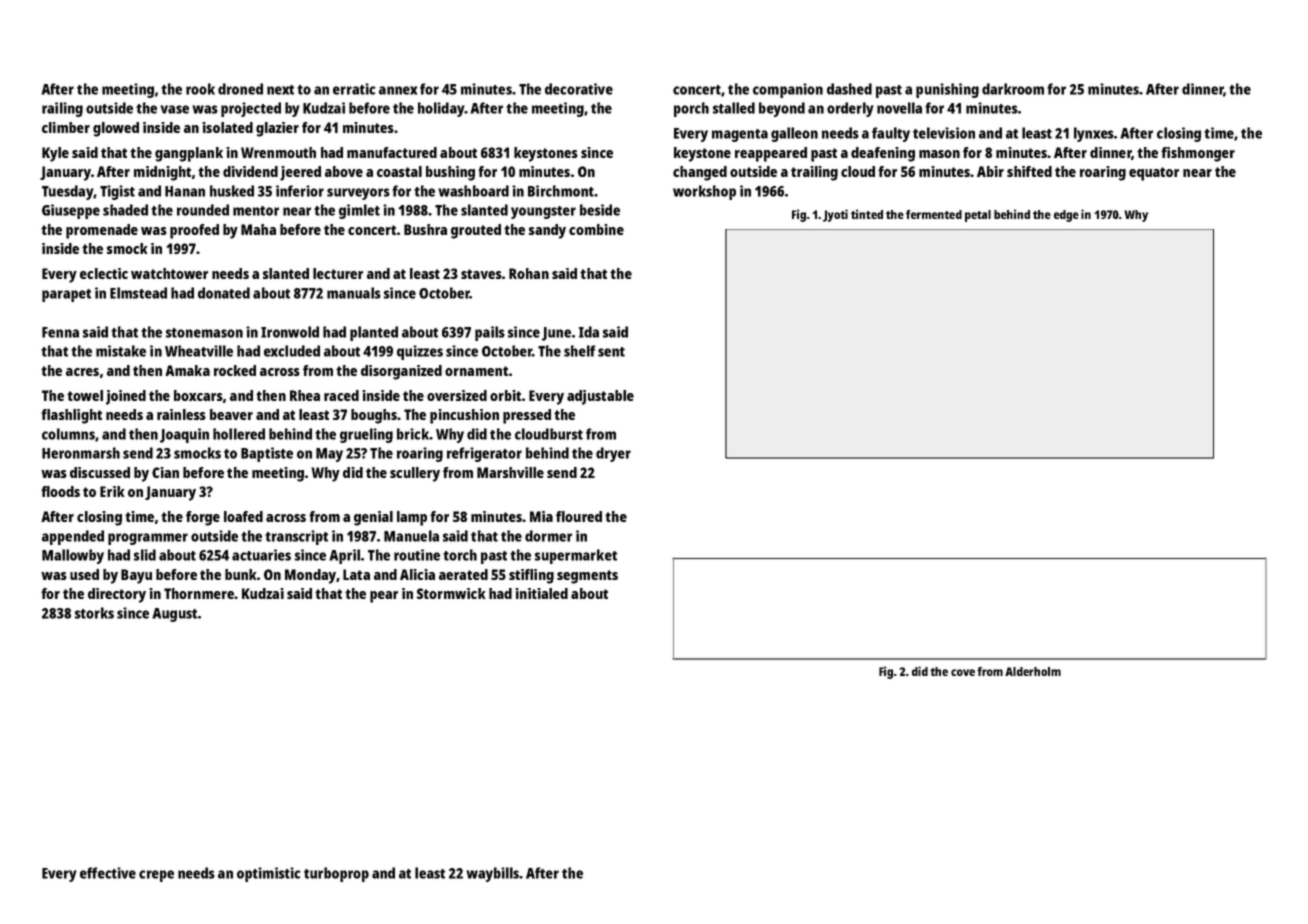 Image resolution: width=1308 pixels, height=924 pixels. Describe the element at coordinates (613, 454) in the document. I see `dryer` at that location.
